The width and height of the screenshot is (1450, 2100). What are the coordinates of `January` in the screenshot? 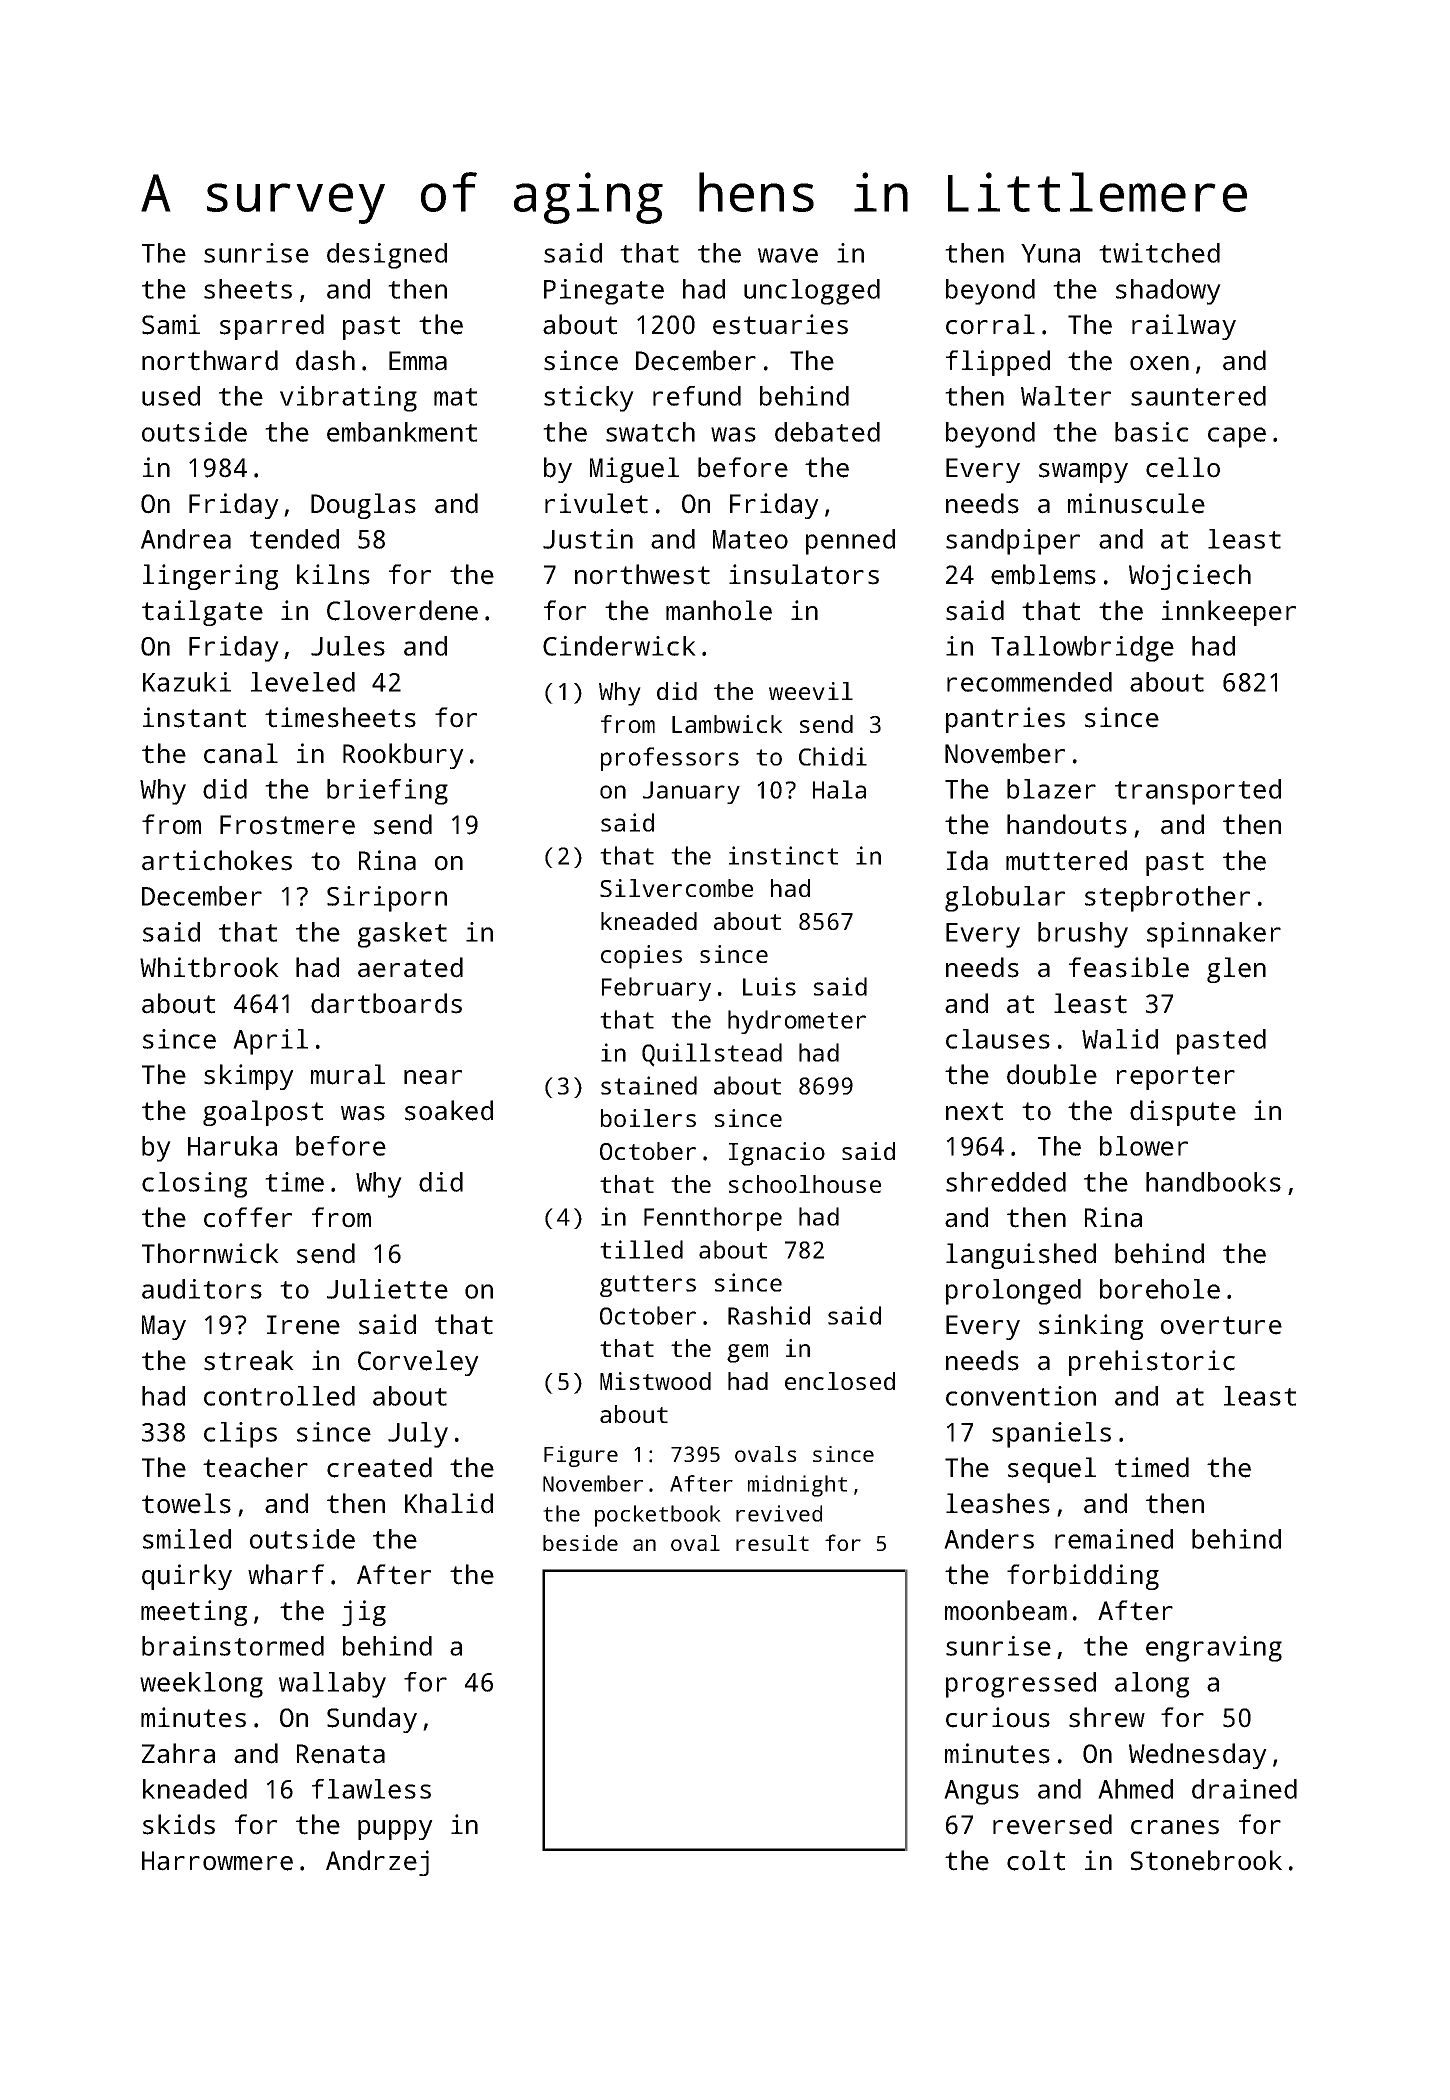 It's located at (691, 792).
